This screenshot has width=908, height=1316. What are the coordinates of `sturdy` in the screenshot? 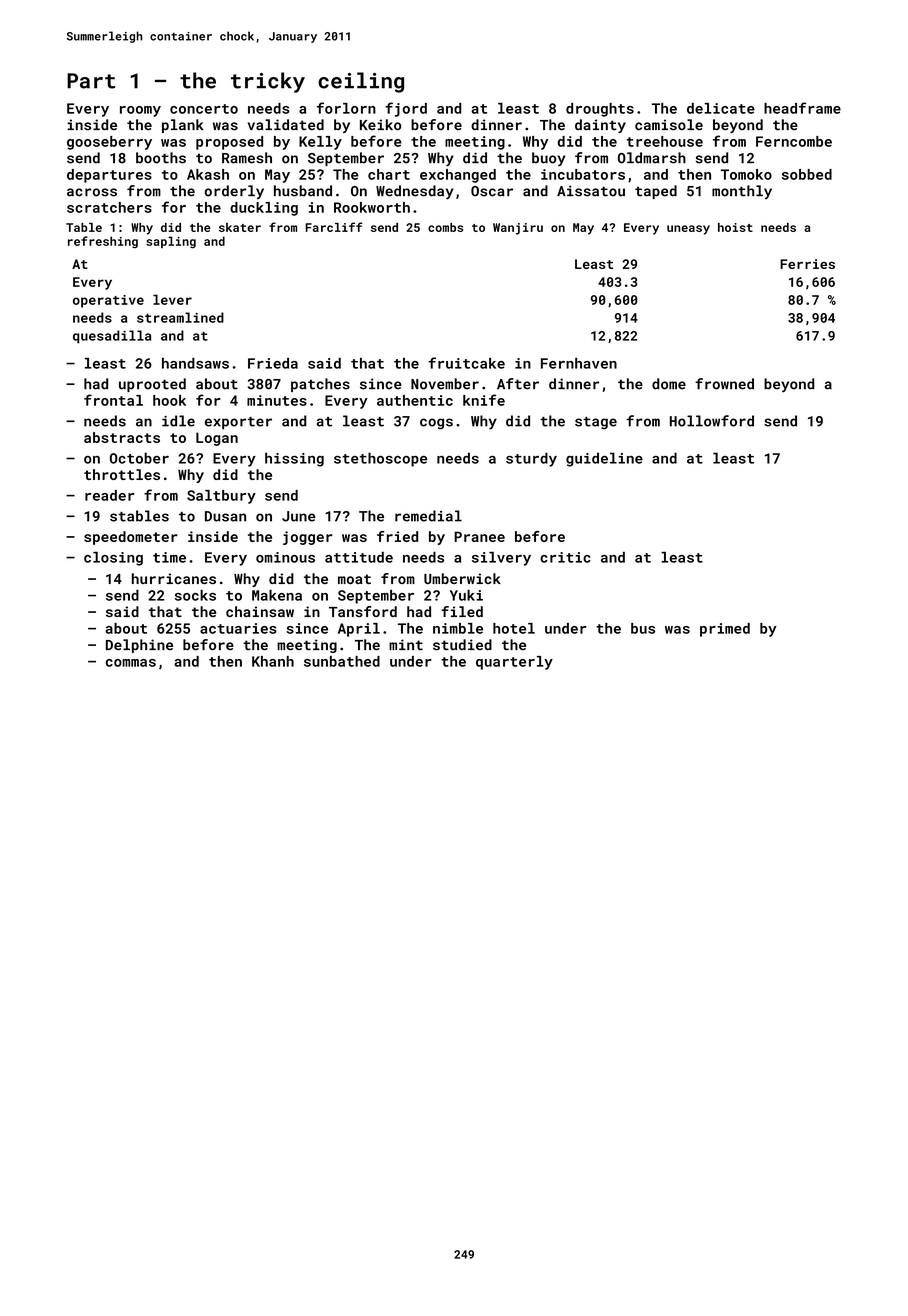 It's located at (531, 459).
